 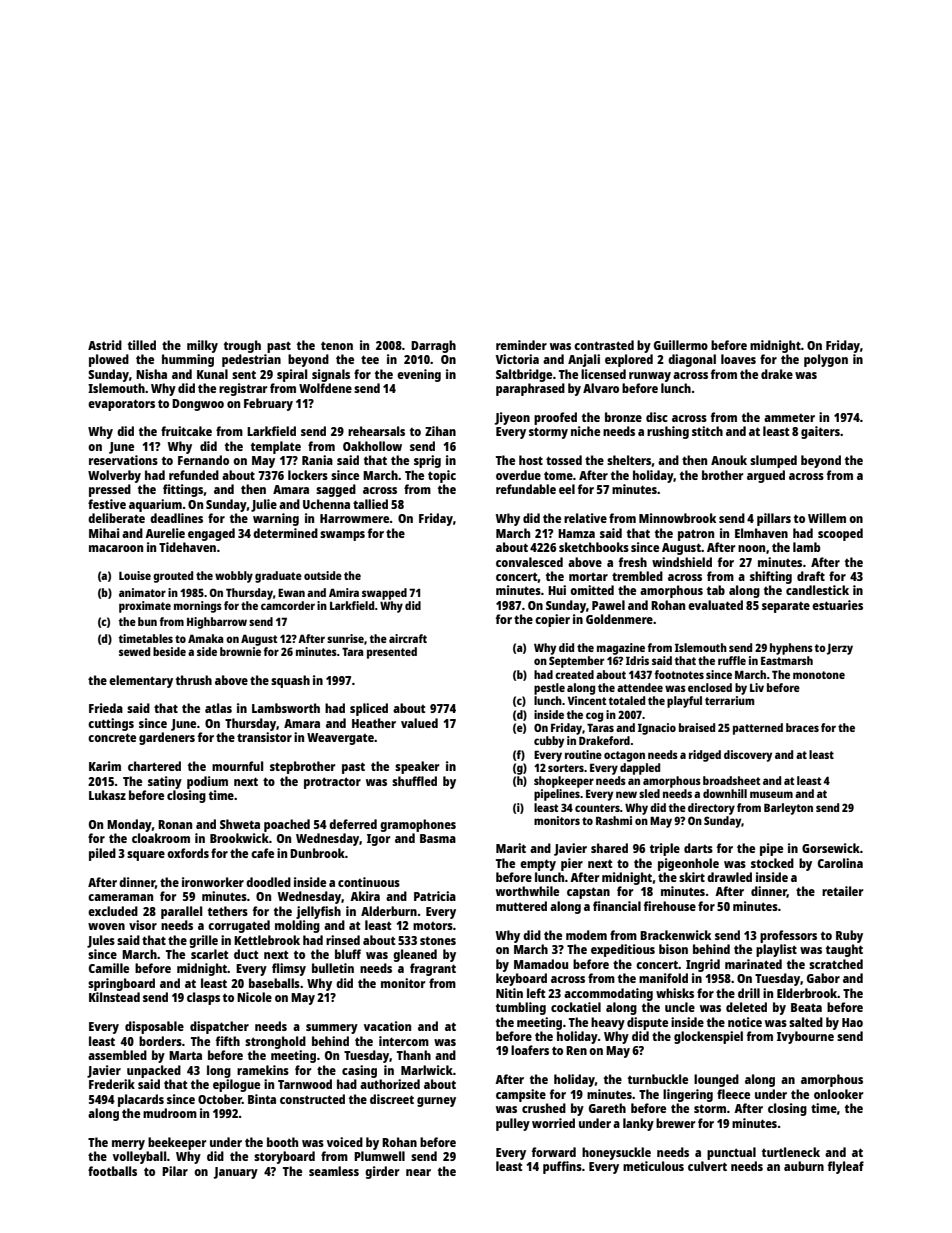 I want to click on tilled, so click(x=142, y=345).
